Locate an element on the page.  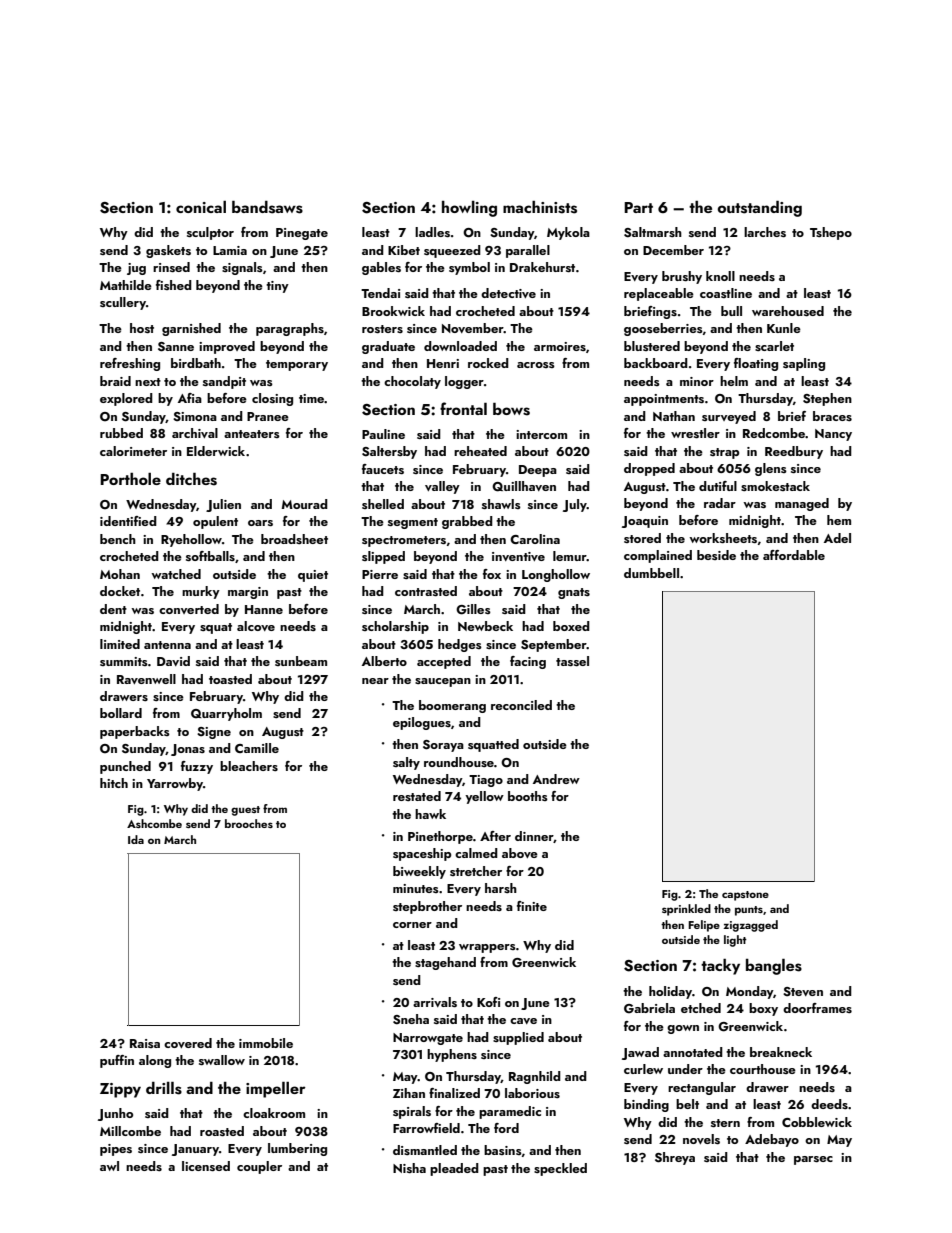
conical is located at coordinates (201, 207).
